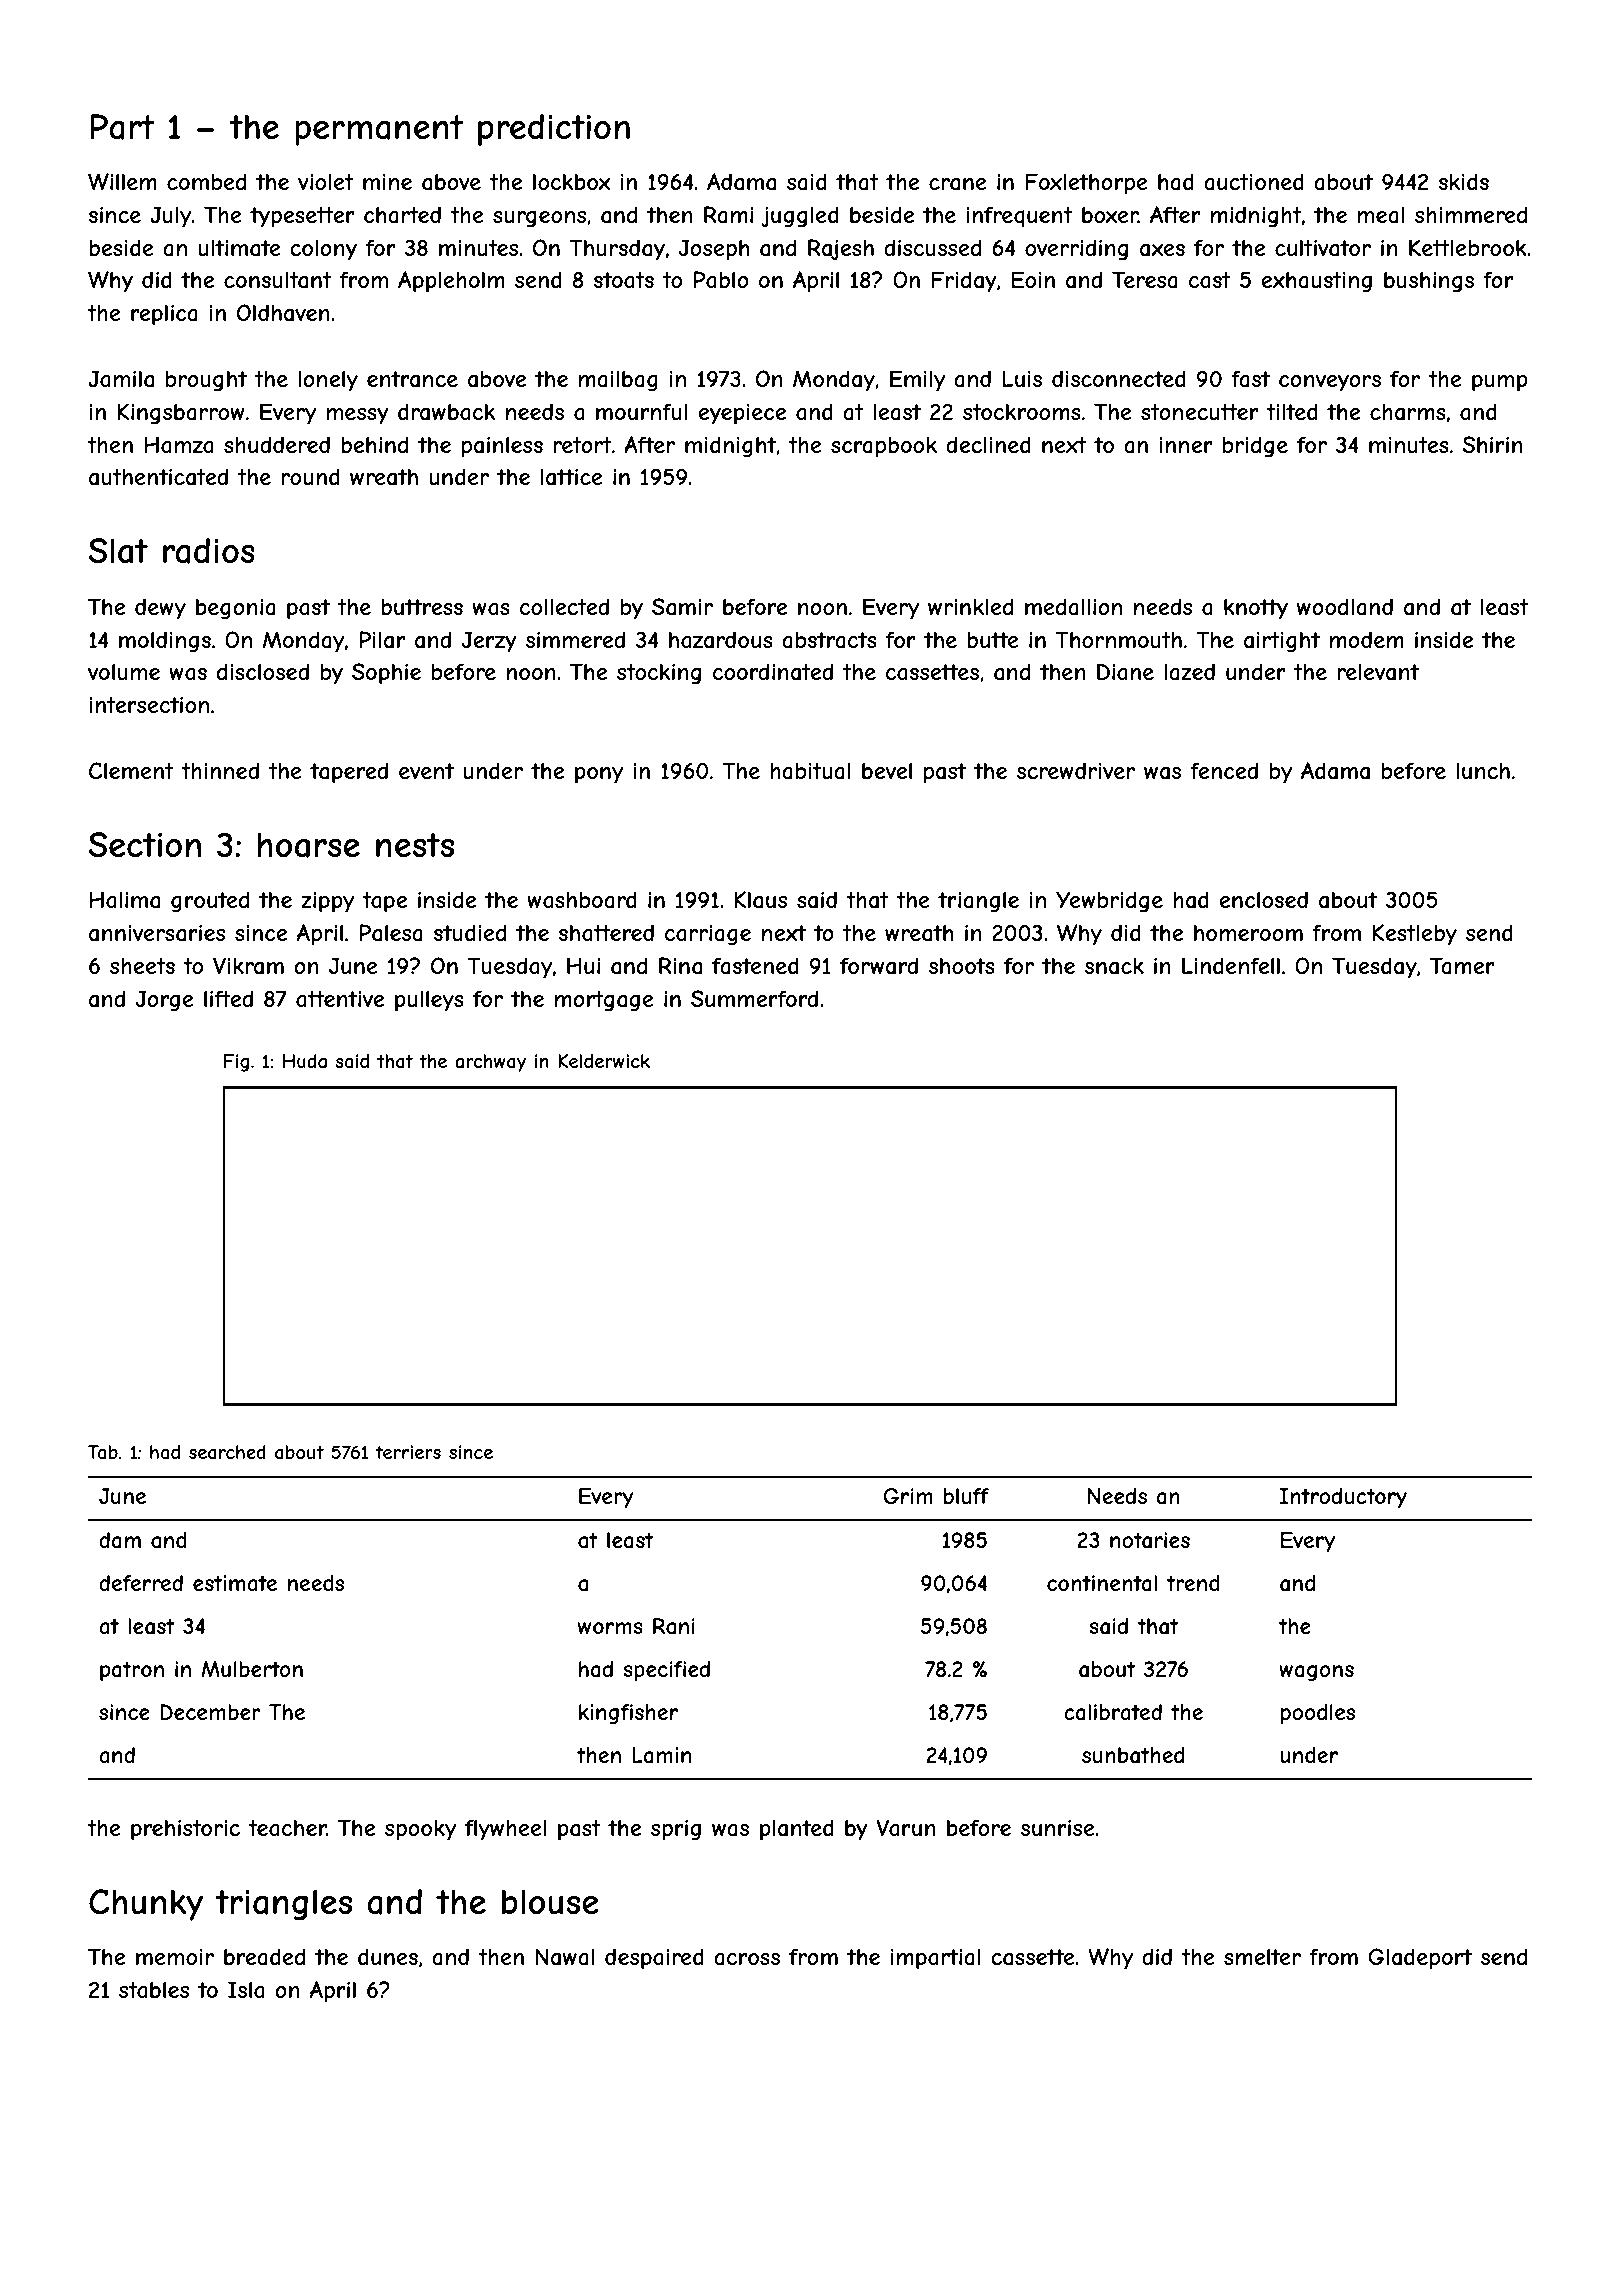  What do you see at coordinates (1114, 966) in the document?
I see `snack` at bounding box center [1114, 966].
